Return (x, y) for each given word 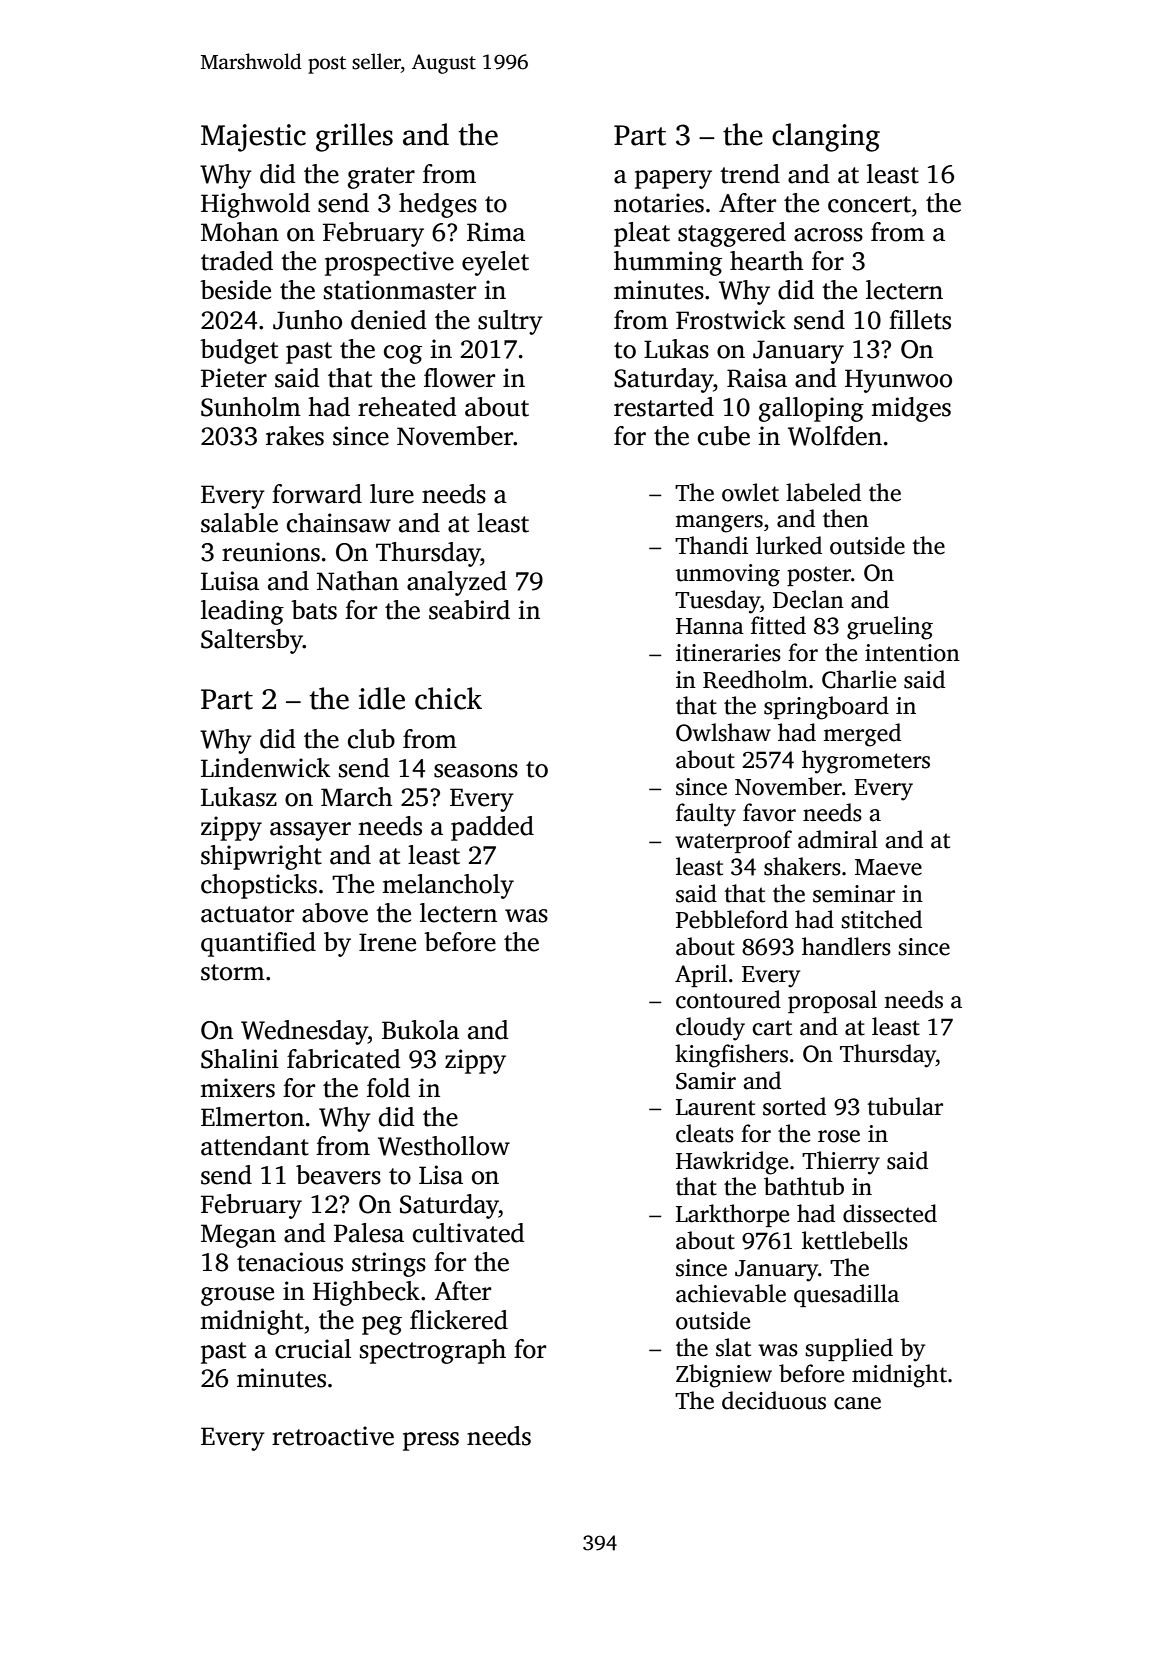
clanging (826, 137)
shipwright (261, 857)
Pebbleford (732, 919)
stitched (881, 919)
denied (389, 320)
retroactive (333, 1436)
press (431, 1441)
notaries (659, 203)
